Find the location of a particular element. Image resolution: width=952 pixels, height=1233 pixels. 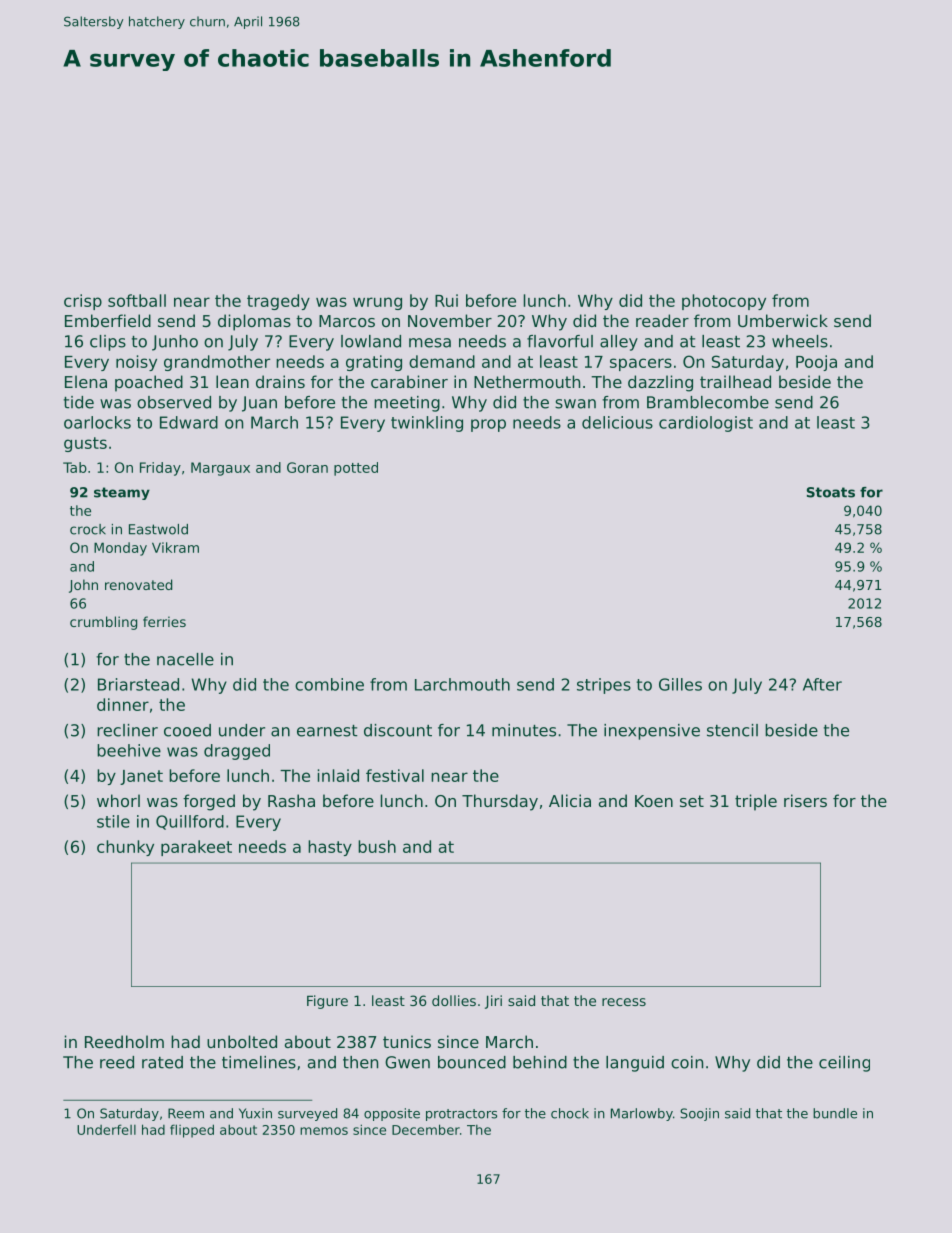

grating is located at coordinates (374, 363).
